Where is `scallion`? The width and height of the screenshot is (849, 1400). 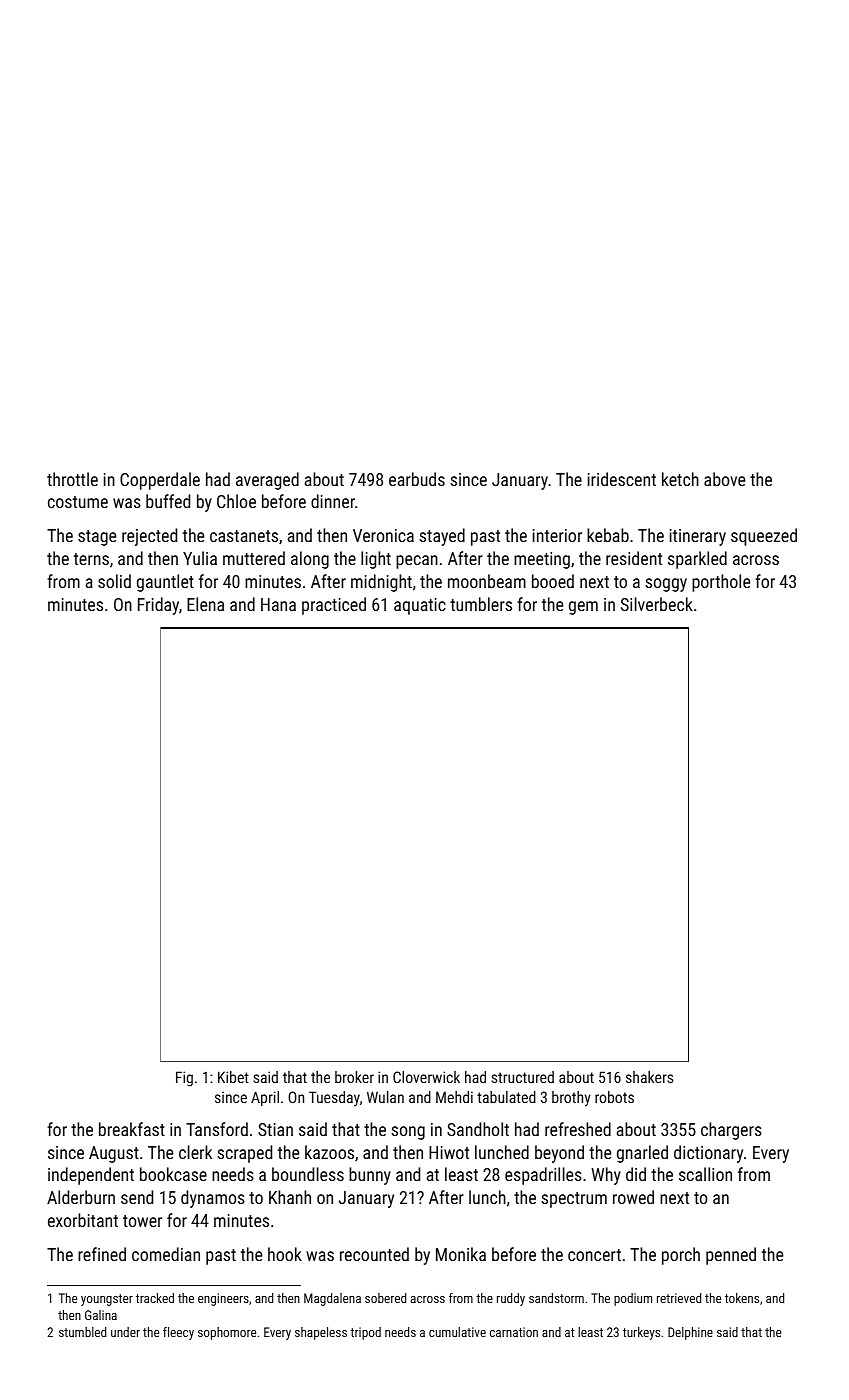 scallion is located at coordinates (705, 1174).
